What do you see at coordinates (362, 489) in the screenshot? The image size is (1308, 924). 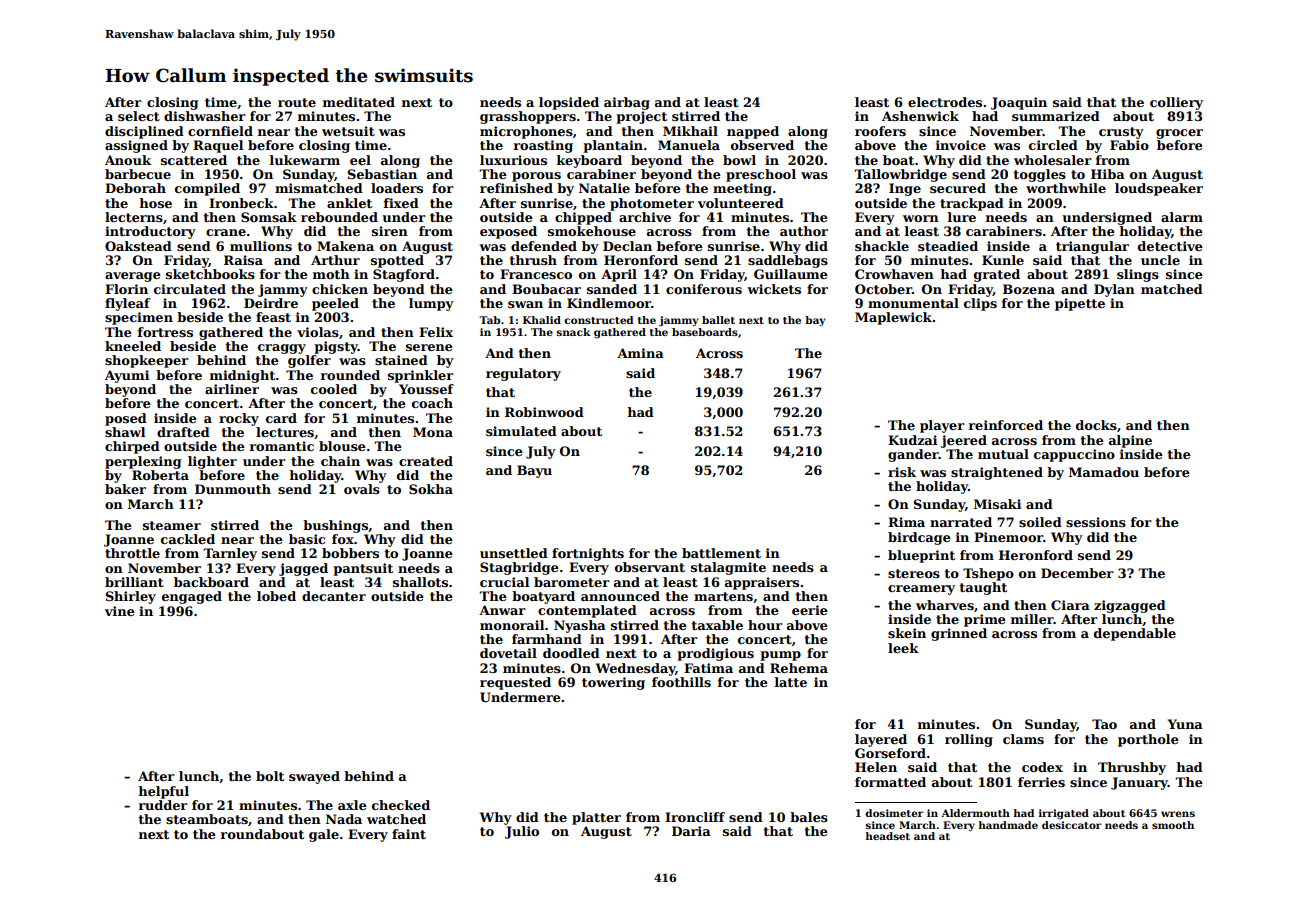 I see `ovals` at bounding box center [362, 489].
